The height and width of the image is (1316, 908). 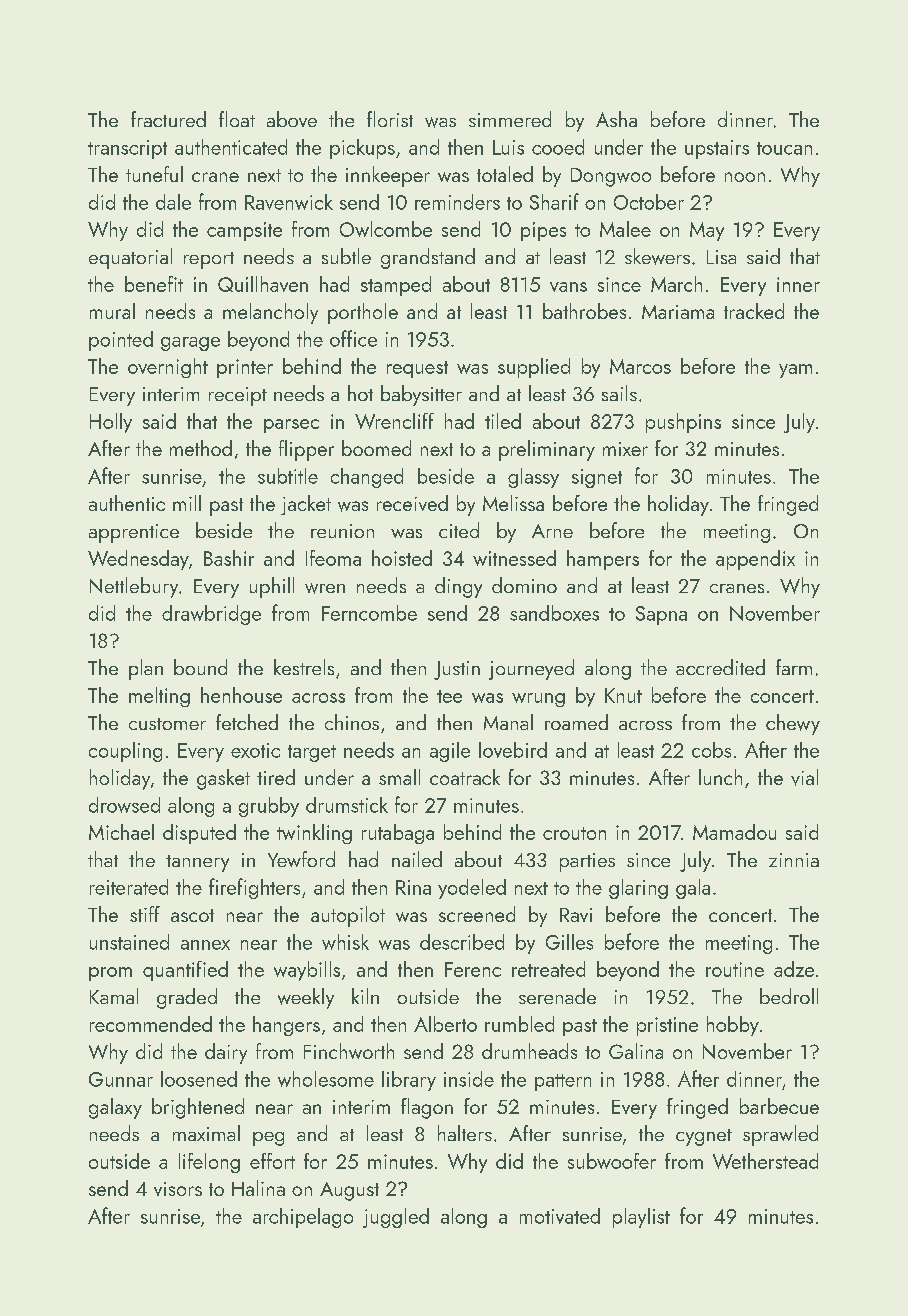 What do you see at coordinates (465, 1133) in the image?
I see `halters` at bounding box center [465, 1133].
